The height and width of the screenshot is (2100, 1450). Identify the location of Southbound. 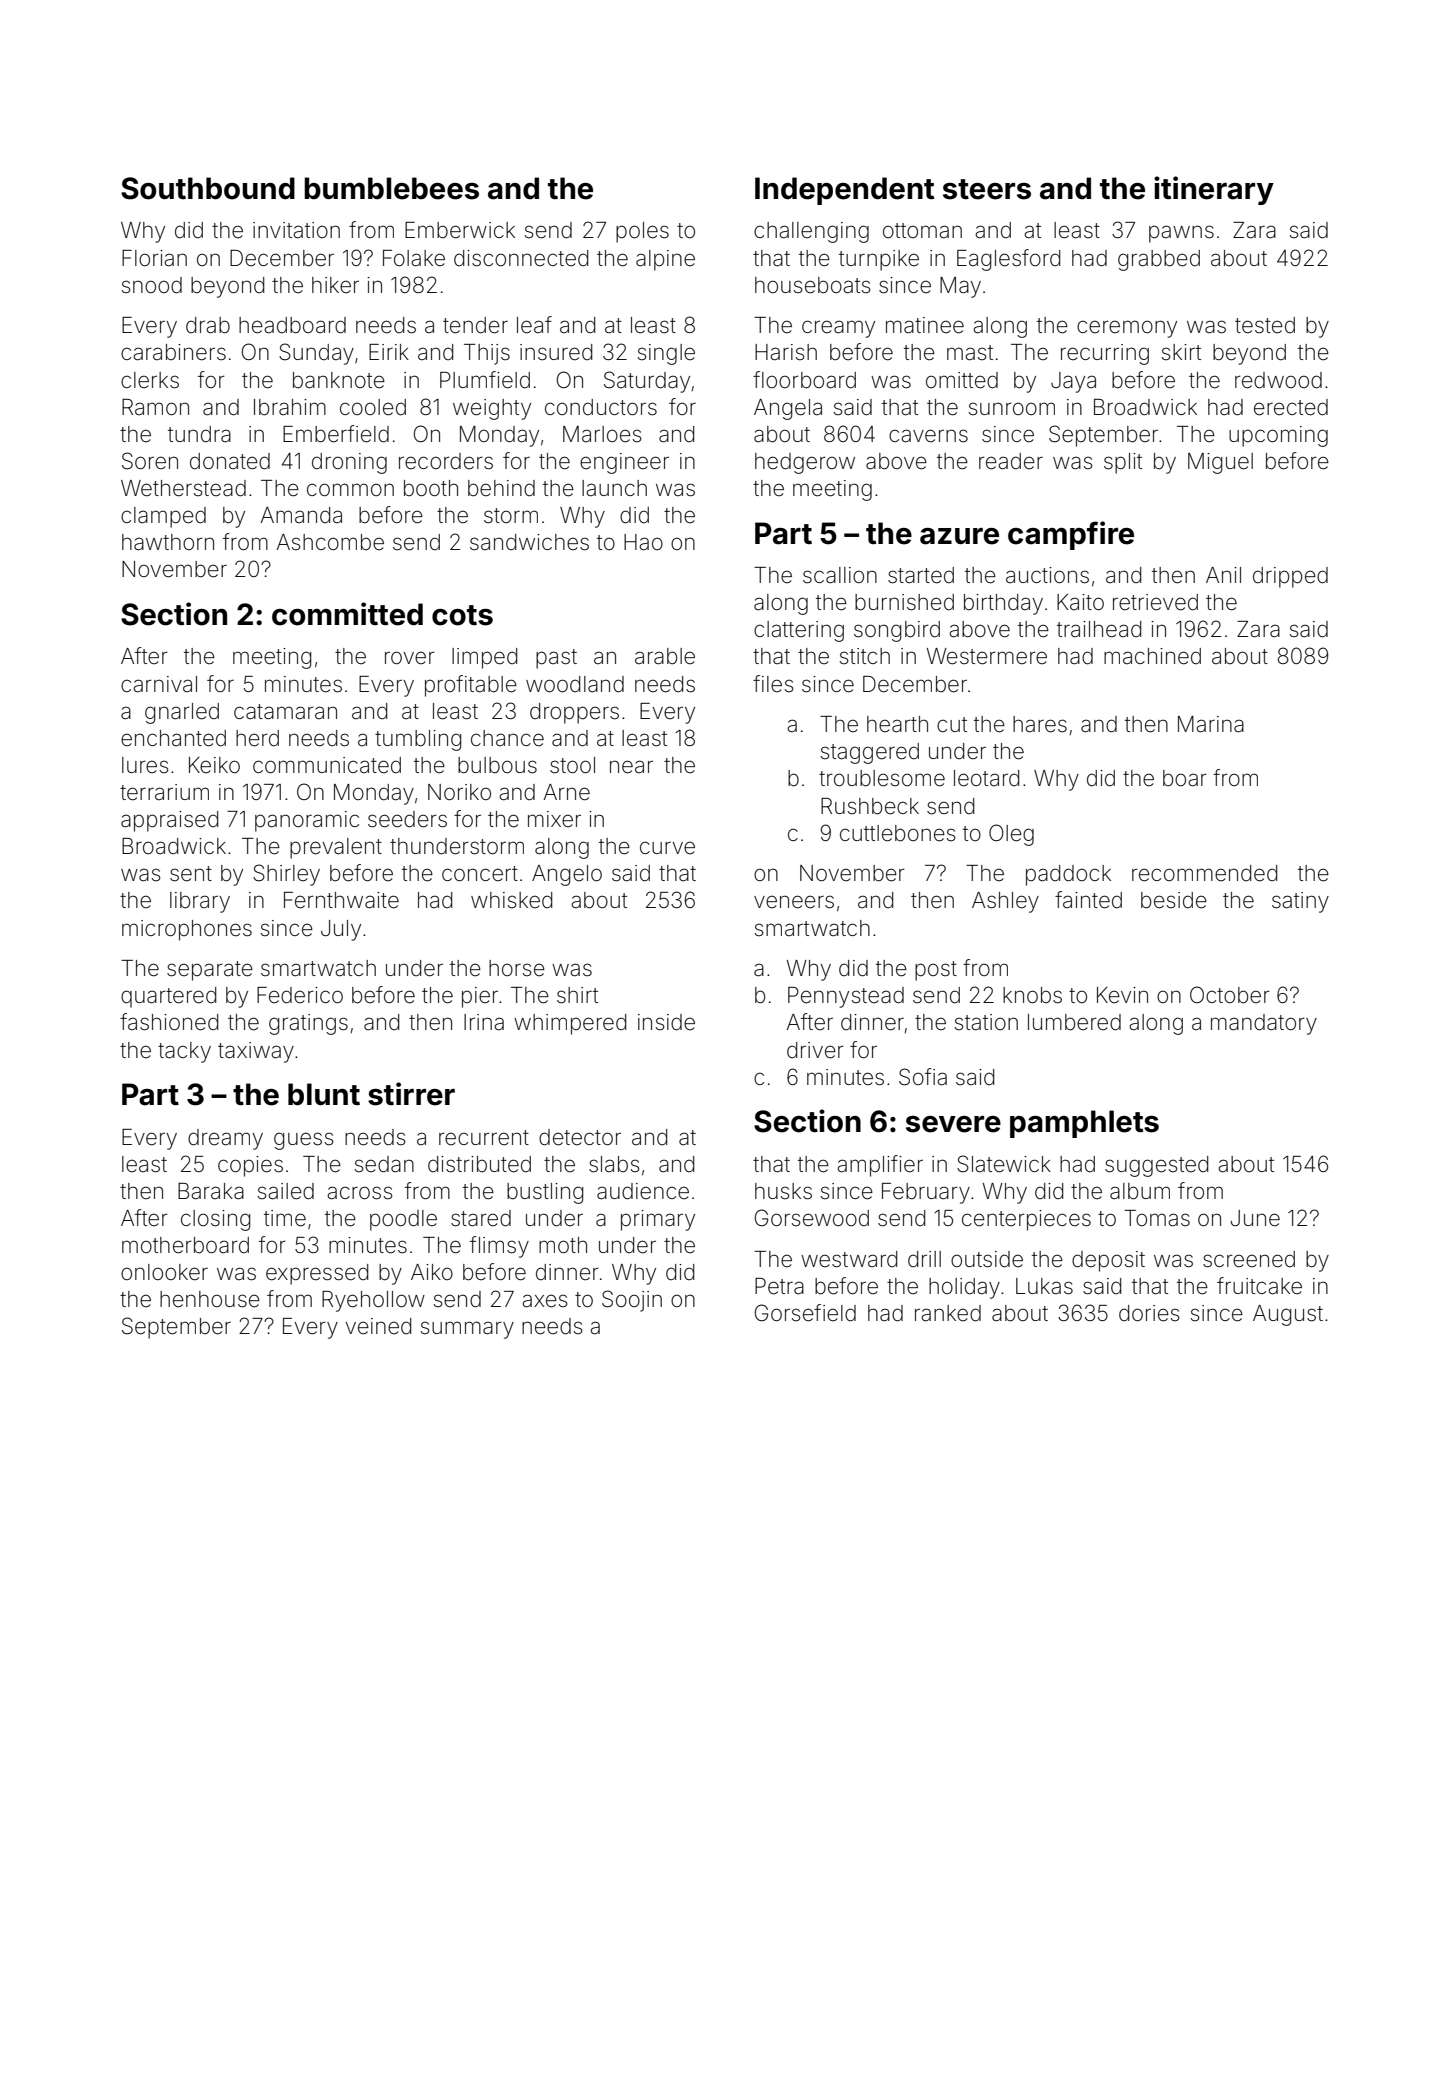
(208, 188).
